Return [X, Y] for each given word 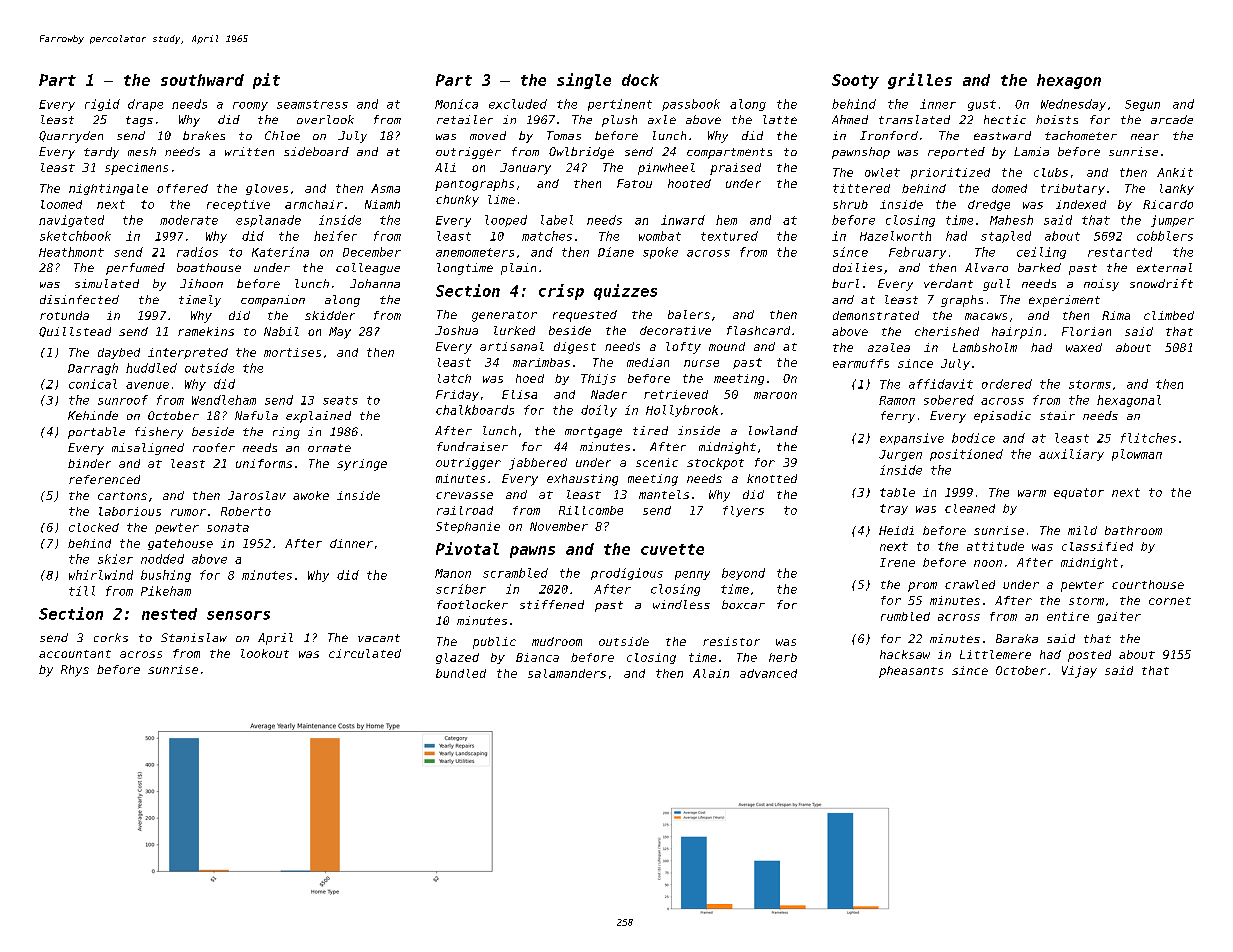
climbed [1169, 315]
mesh [142, 151]
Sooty [855, 81]
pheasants [911, 672]
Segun [1142, 105]
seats [340, 400]
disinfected [79, 299]
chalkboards [475, 410]
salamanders [567, 673]
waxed [1084, 347]
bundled [461, 673]
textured [729, 236]
